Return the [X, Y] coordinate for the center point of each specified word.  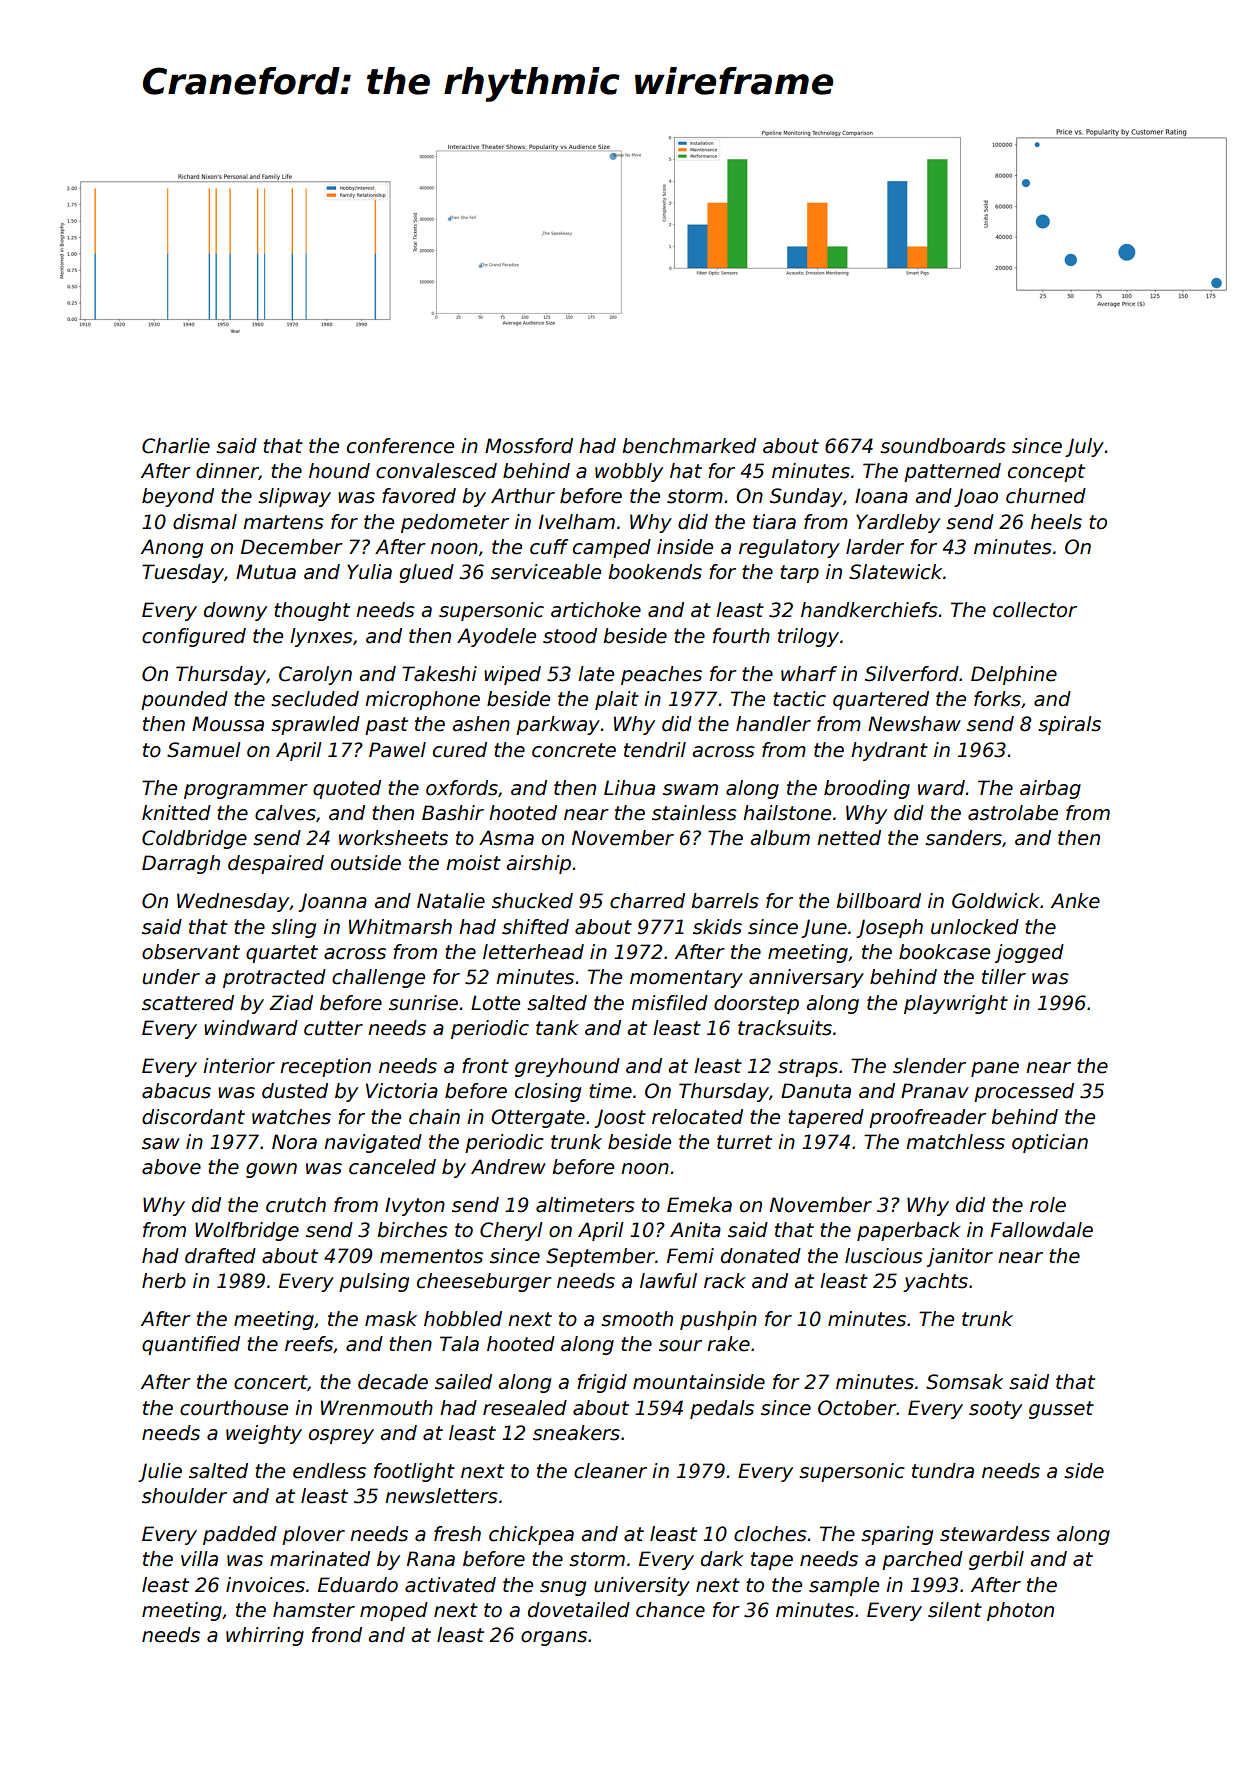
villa [199, 1559]
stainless [694, 813]
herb [164, 1281]
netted [849, 838]
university [642, 1586]
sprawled [315, 725]
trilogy [808, 637]
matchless [955, 1142]
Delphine [1014, 675]
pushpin [718, 1320]
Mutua [266, 572]
